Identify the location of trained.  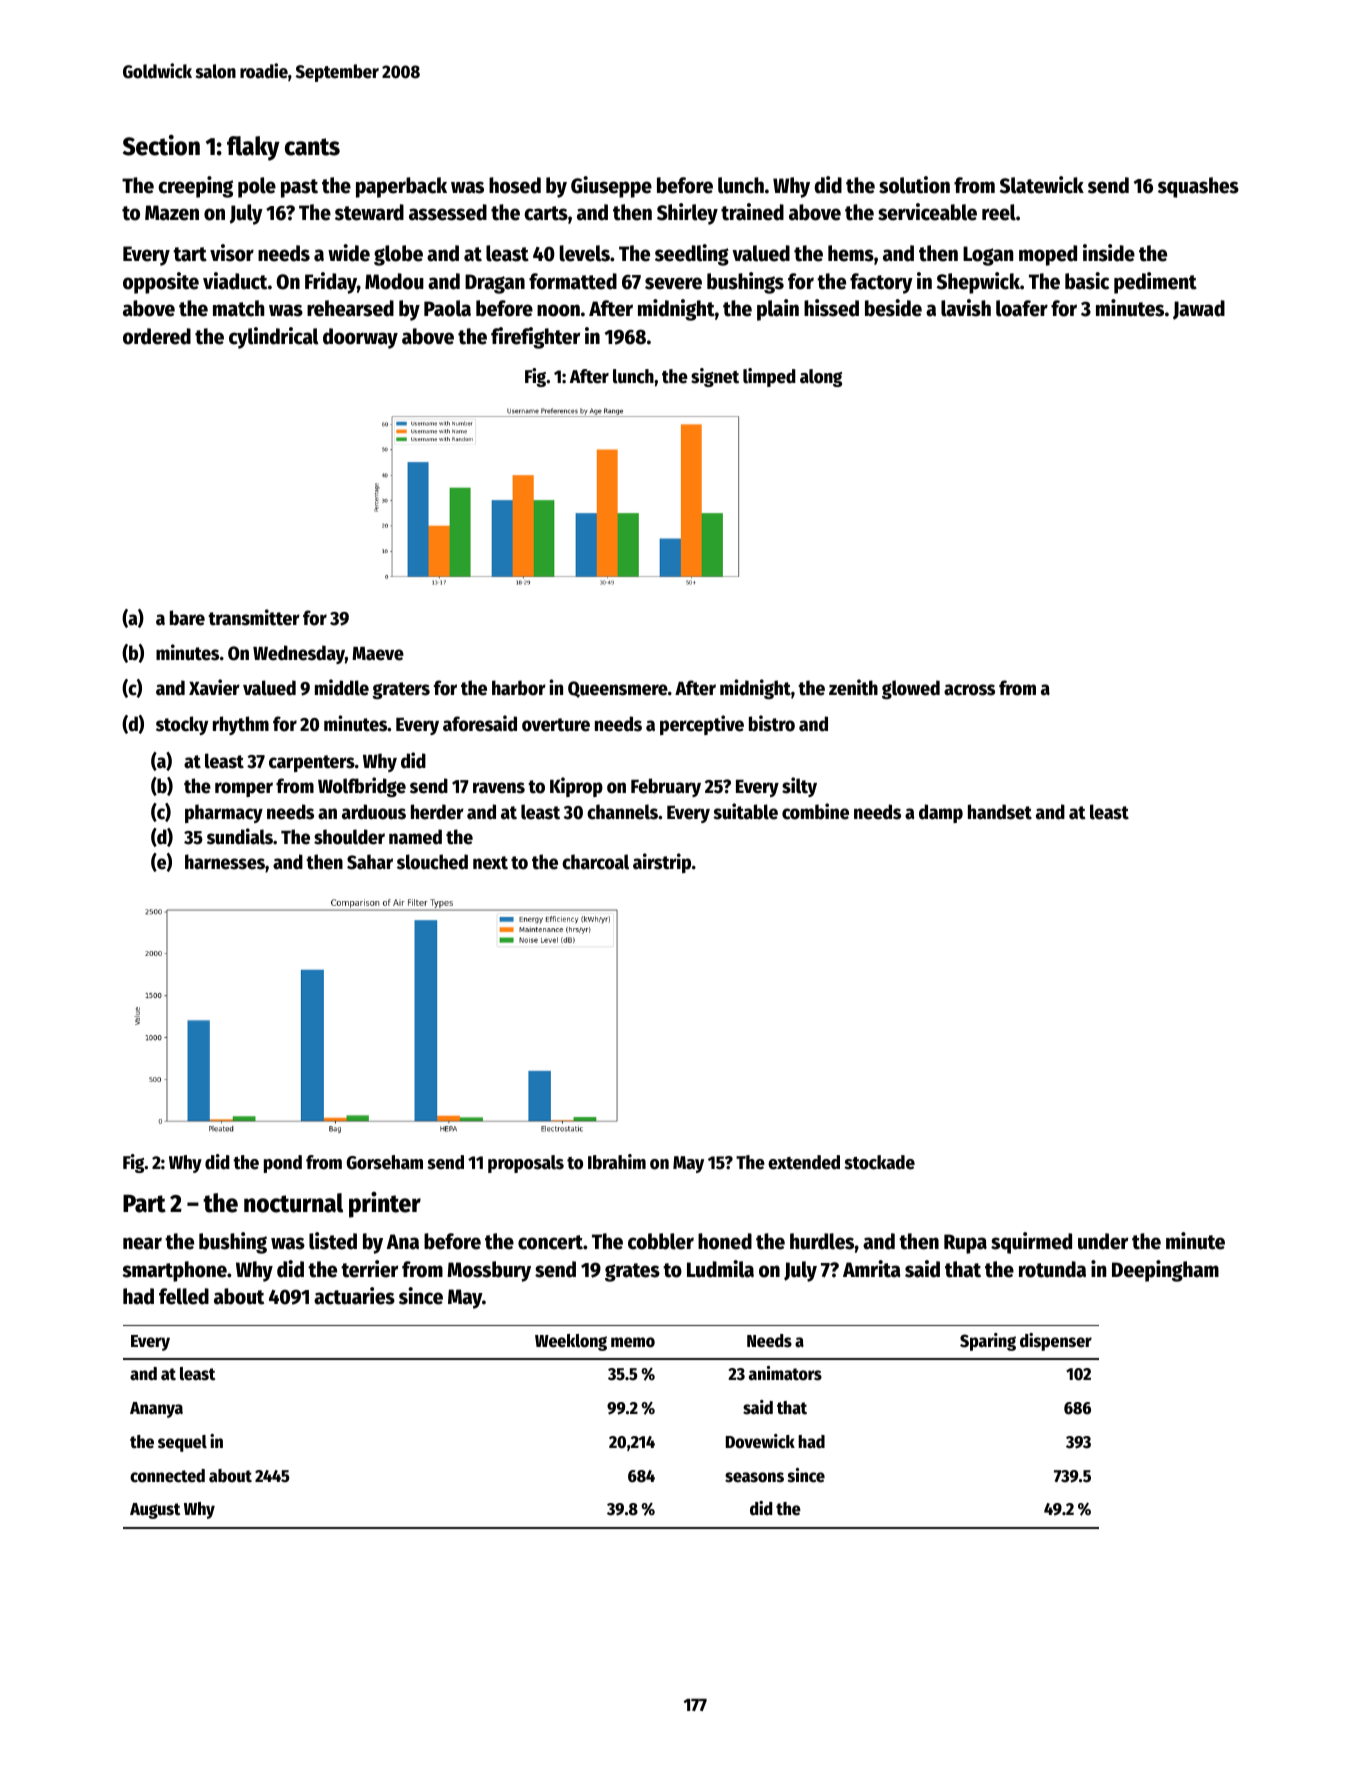
(752, 212).
